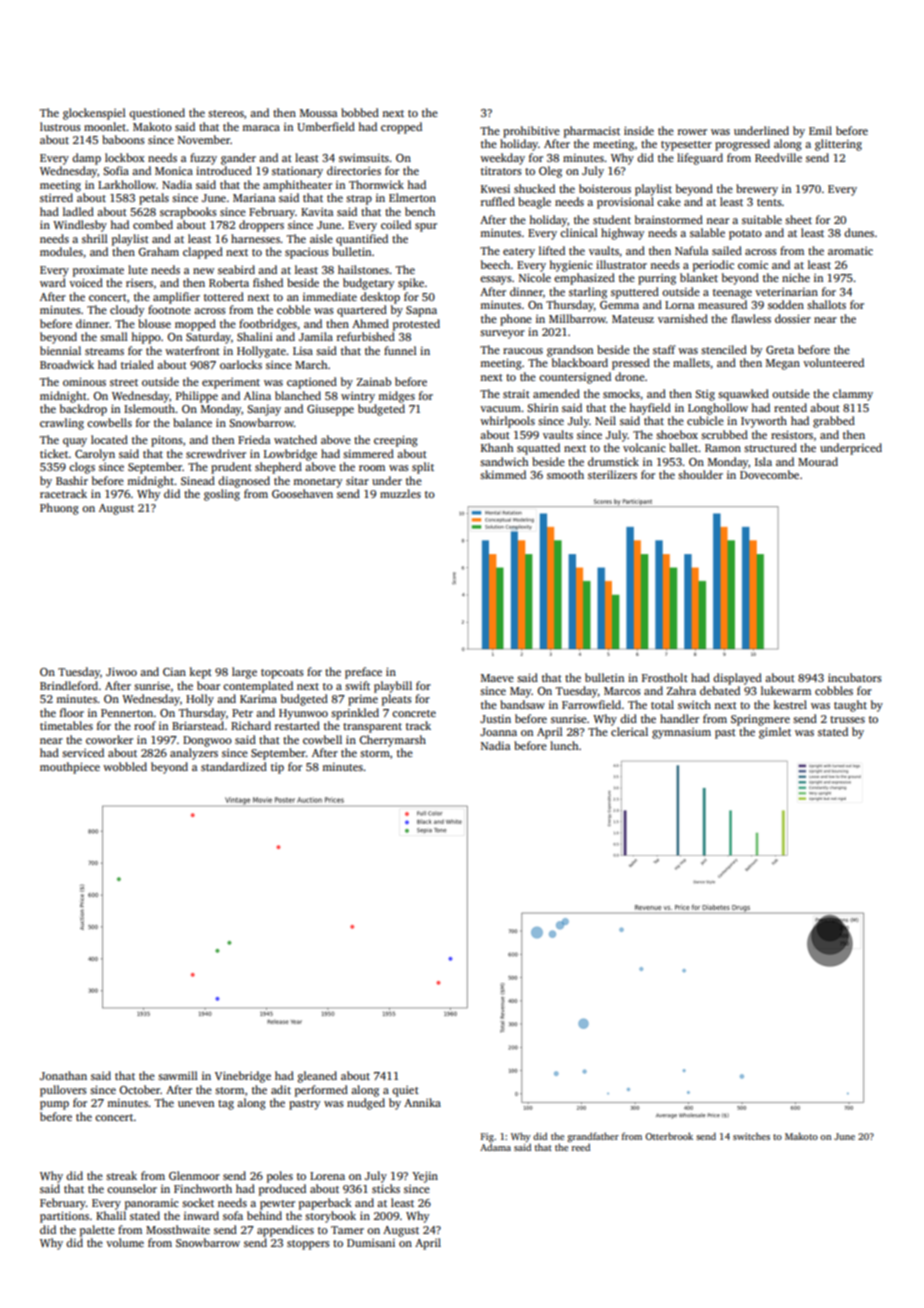 The width and height of the image is (924, 1308). I want to click on maraca, so click(261, 128).
